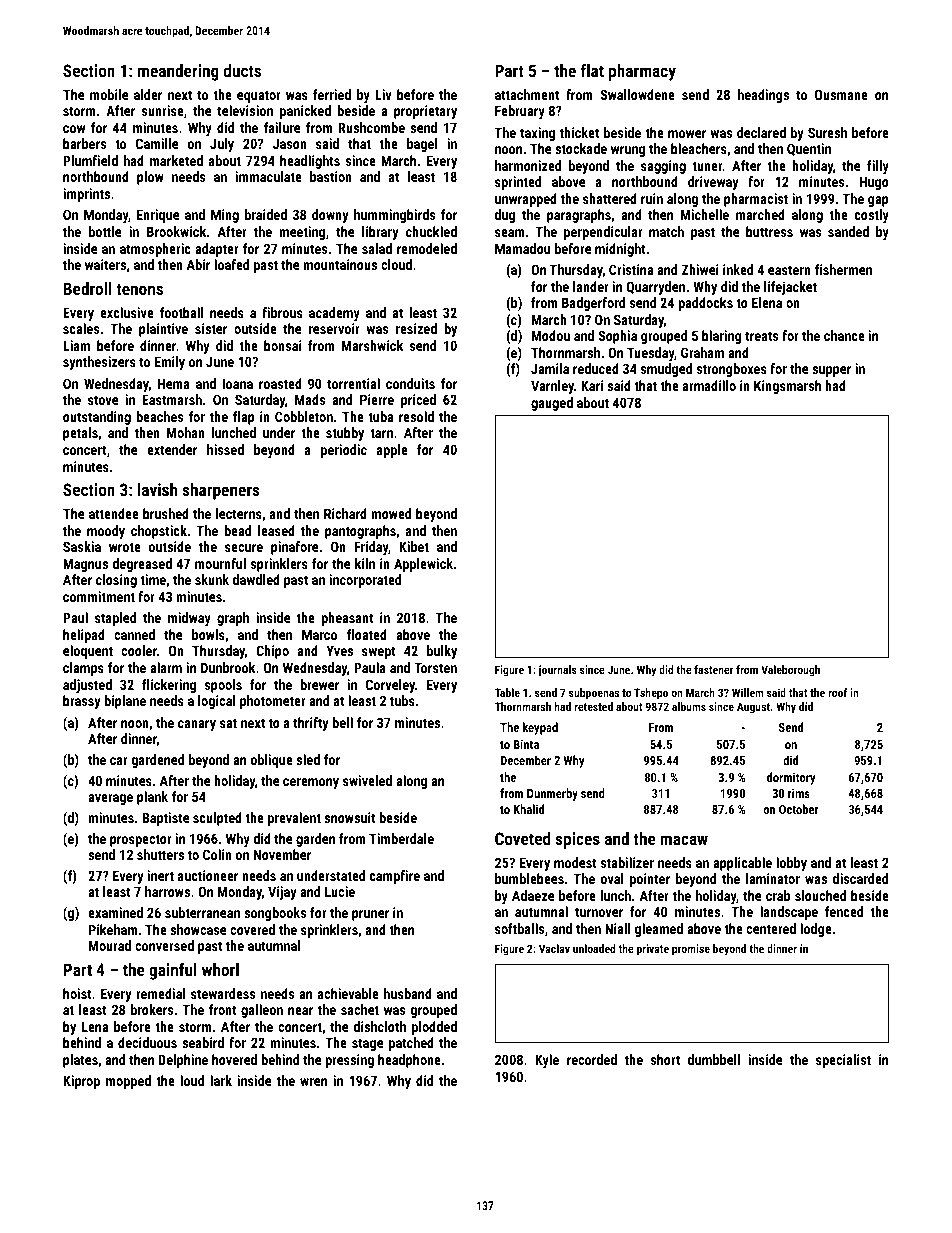 The width and height of the screenshot is (952, 1233). I want to click on fishermen, so click(843, 269).
